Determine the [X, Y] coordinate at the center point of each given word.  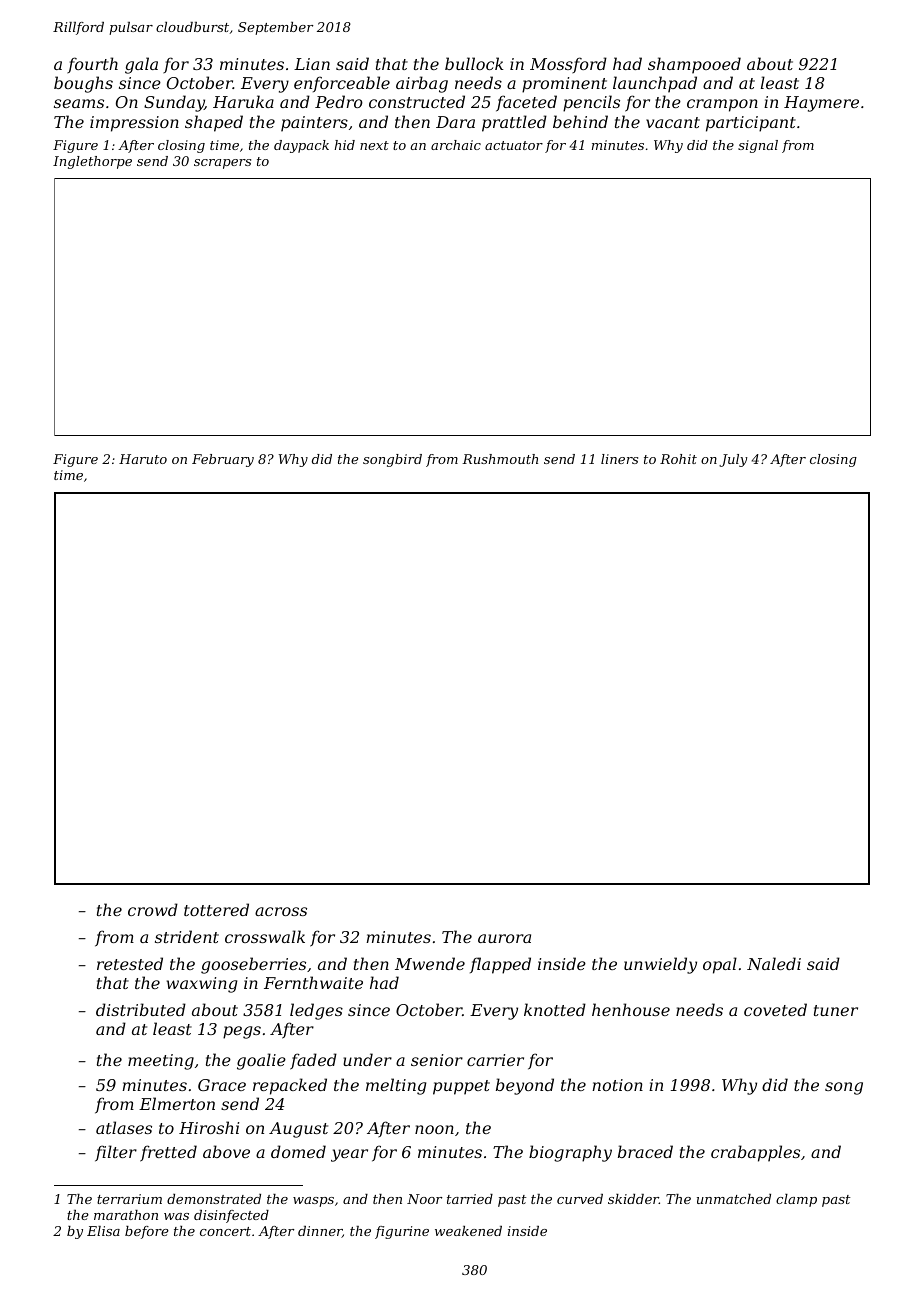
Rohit [678, 459]
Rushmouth [500, 459]
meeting [161, 1062]
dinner [320, 1232]
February [223, 460]
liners [619, 459]
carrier [495, 1060]
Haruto [143, 459]
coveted [775, 1009]
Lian [312, 64]
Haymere [821, 104]
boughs [83, 84]
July [733, 460]
